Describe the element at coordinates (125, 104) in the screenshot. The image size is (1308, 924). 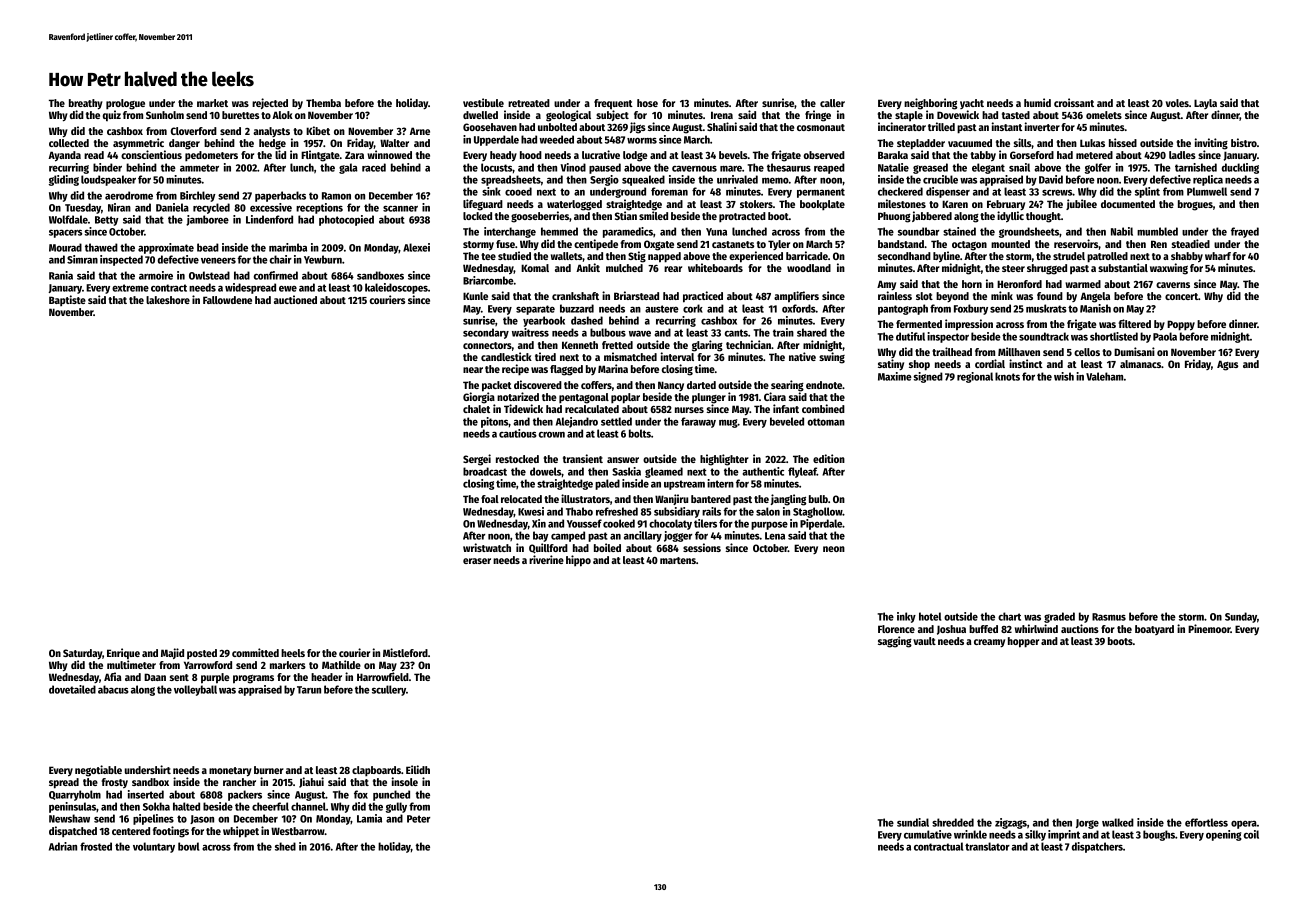
I see `prologue` at that location.
